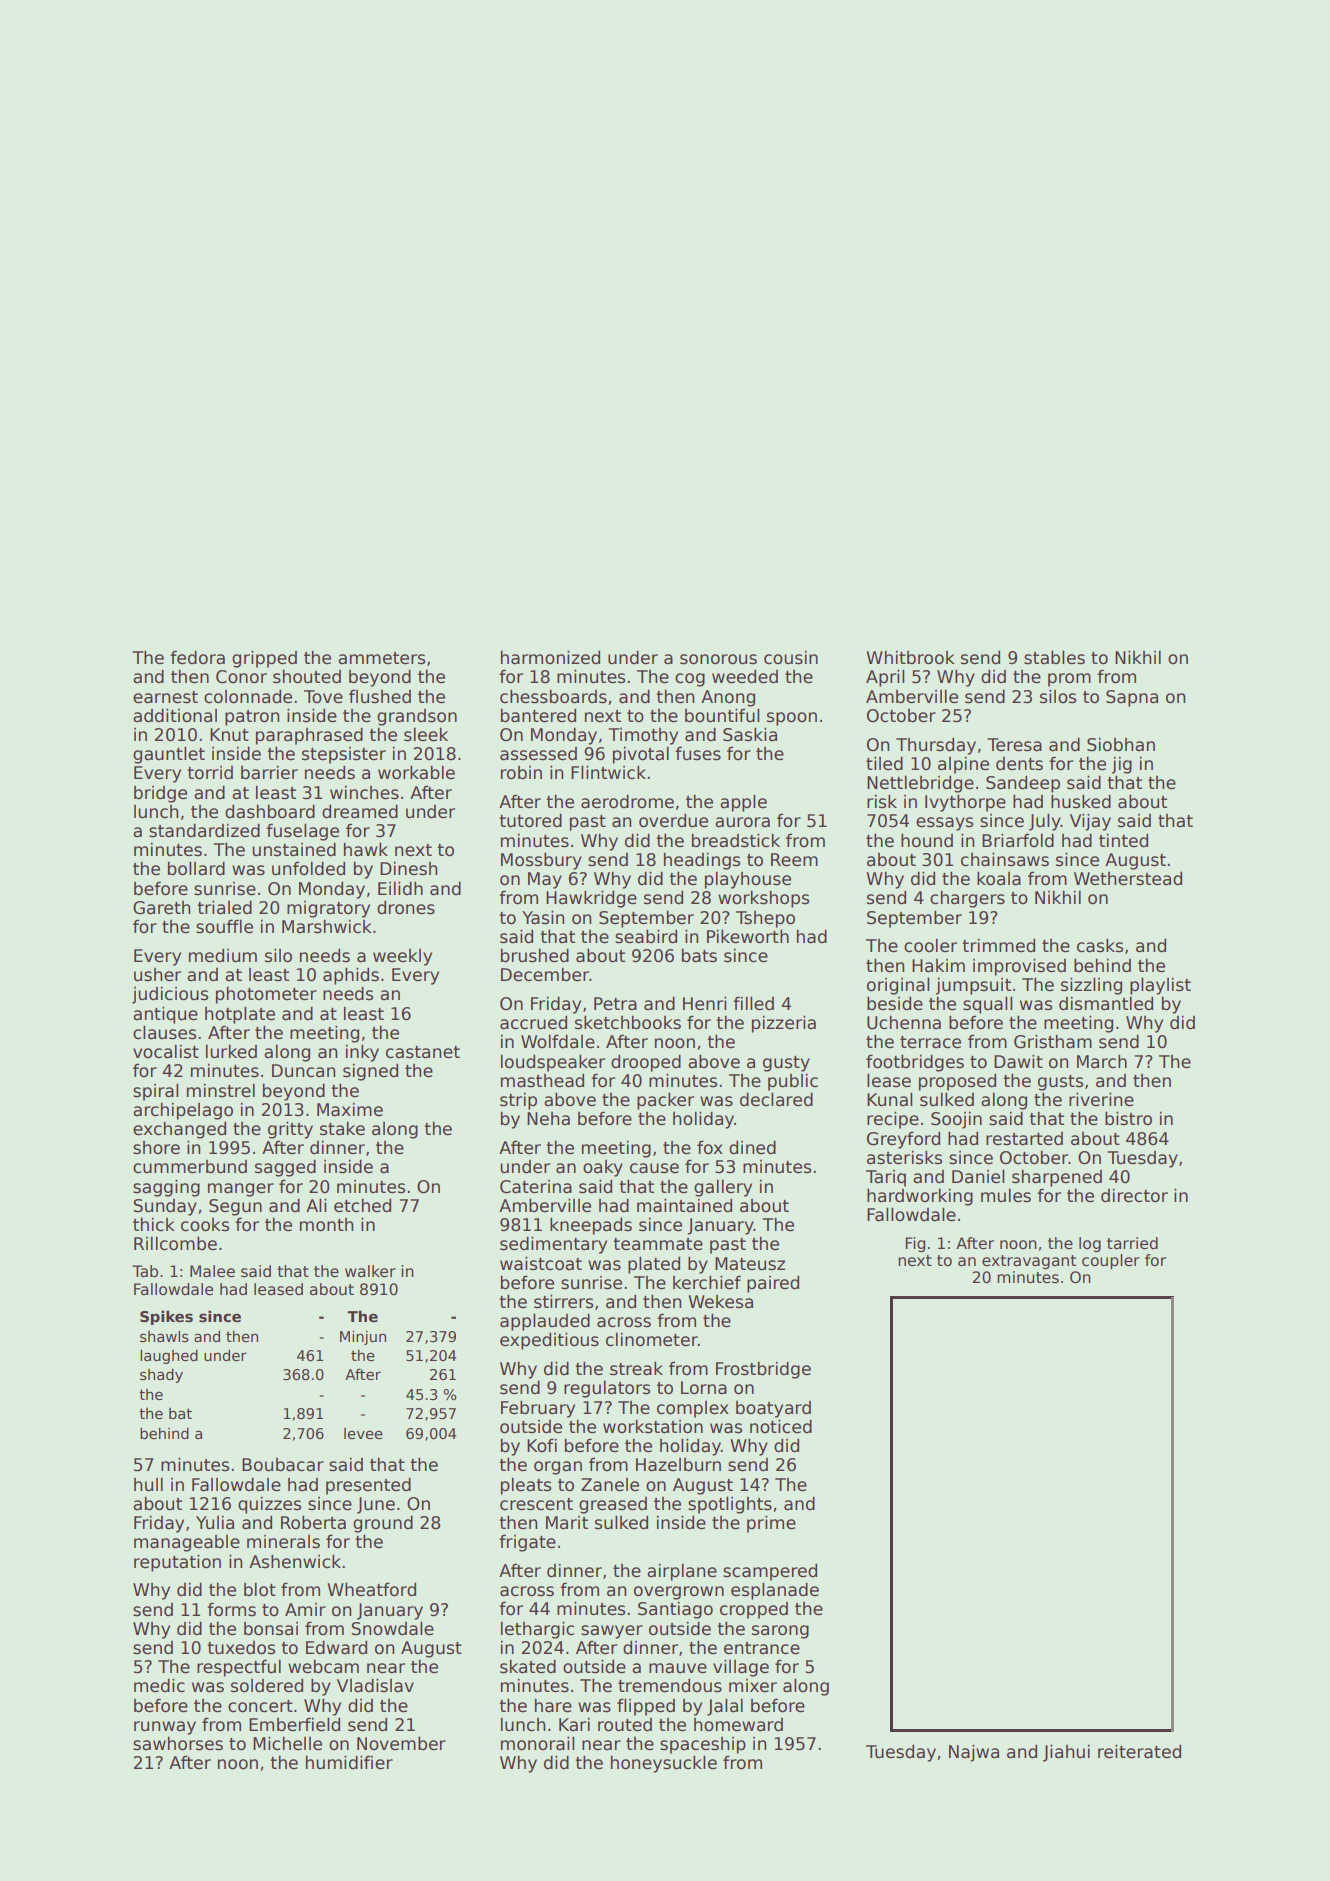 This page has height=1881, width=1330. I want to click on sagging, so click(166, 1188).
